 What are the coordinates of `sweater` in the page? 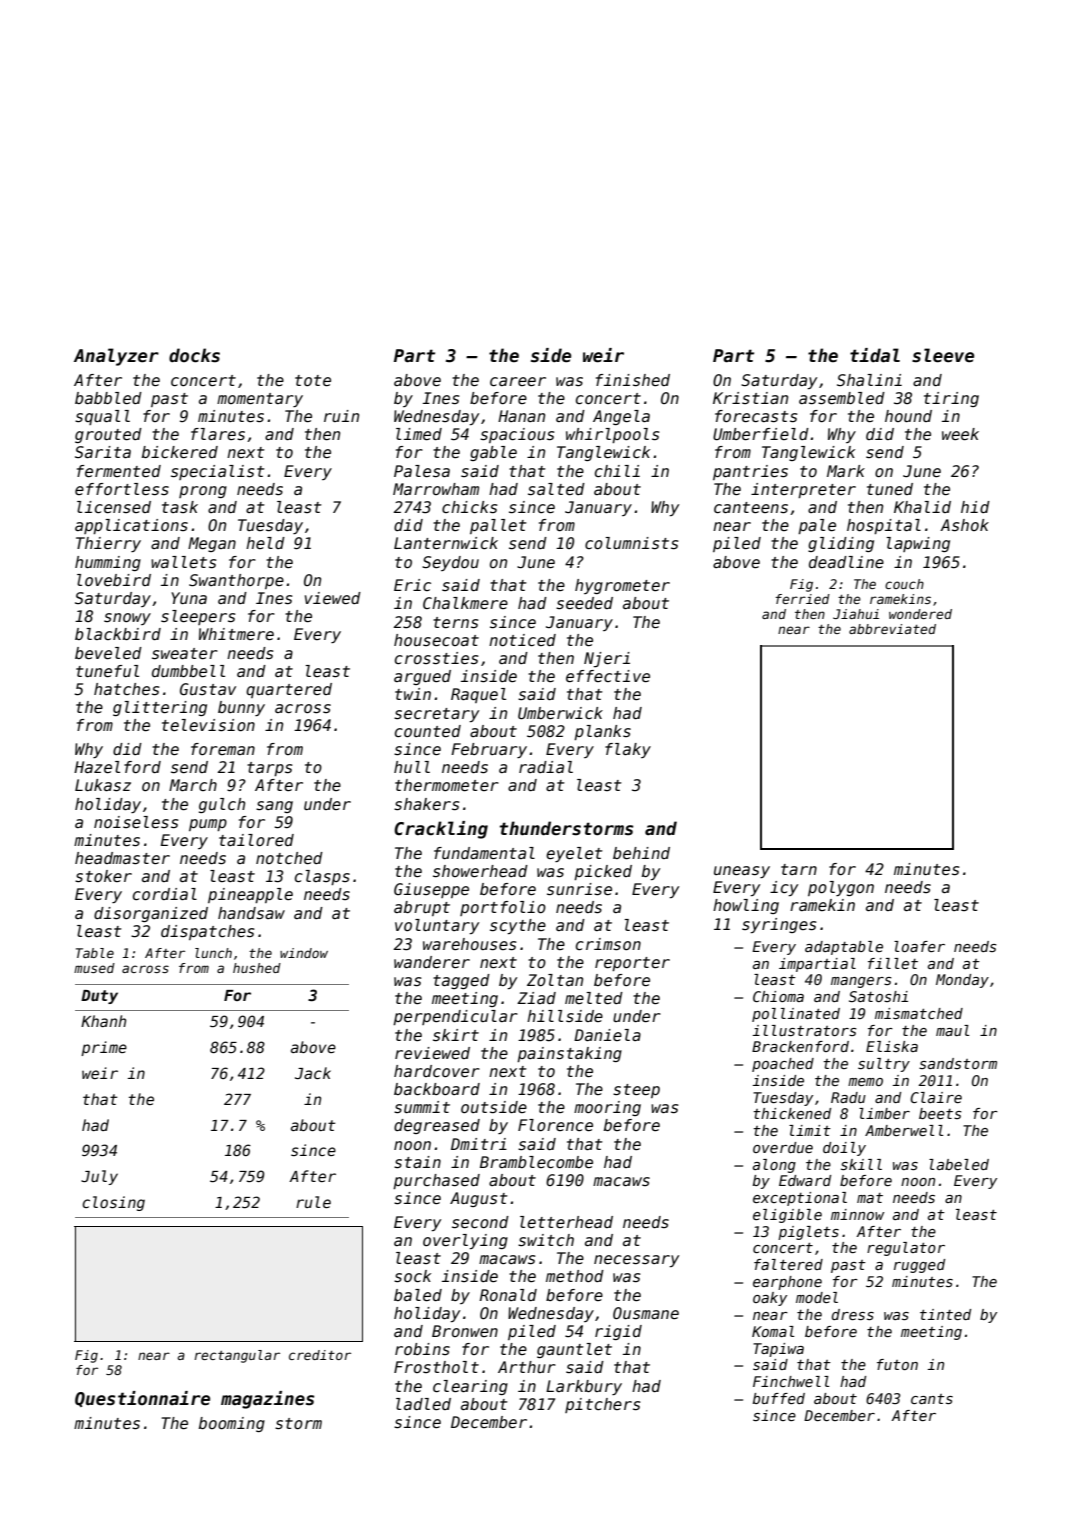 It's located at (185, 653).
